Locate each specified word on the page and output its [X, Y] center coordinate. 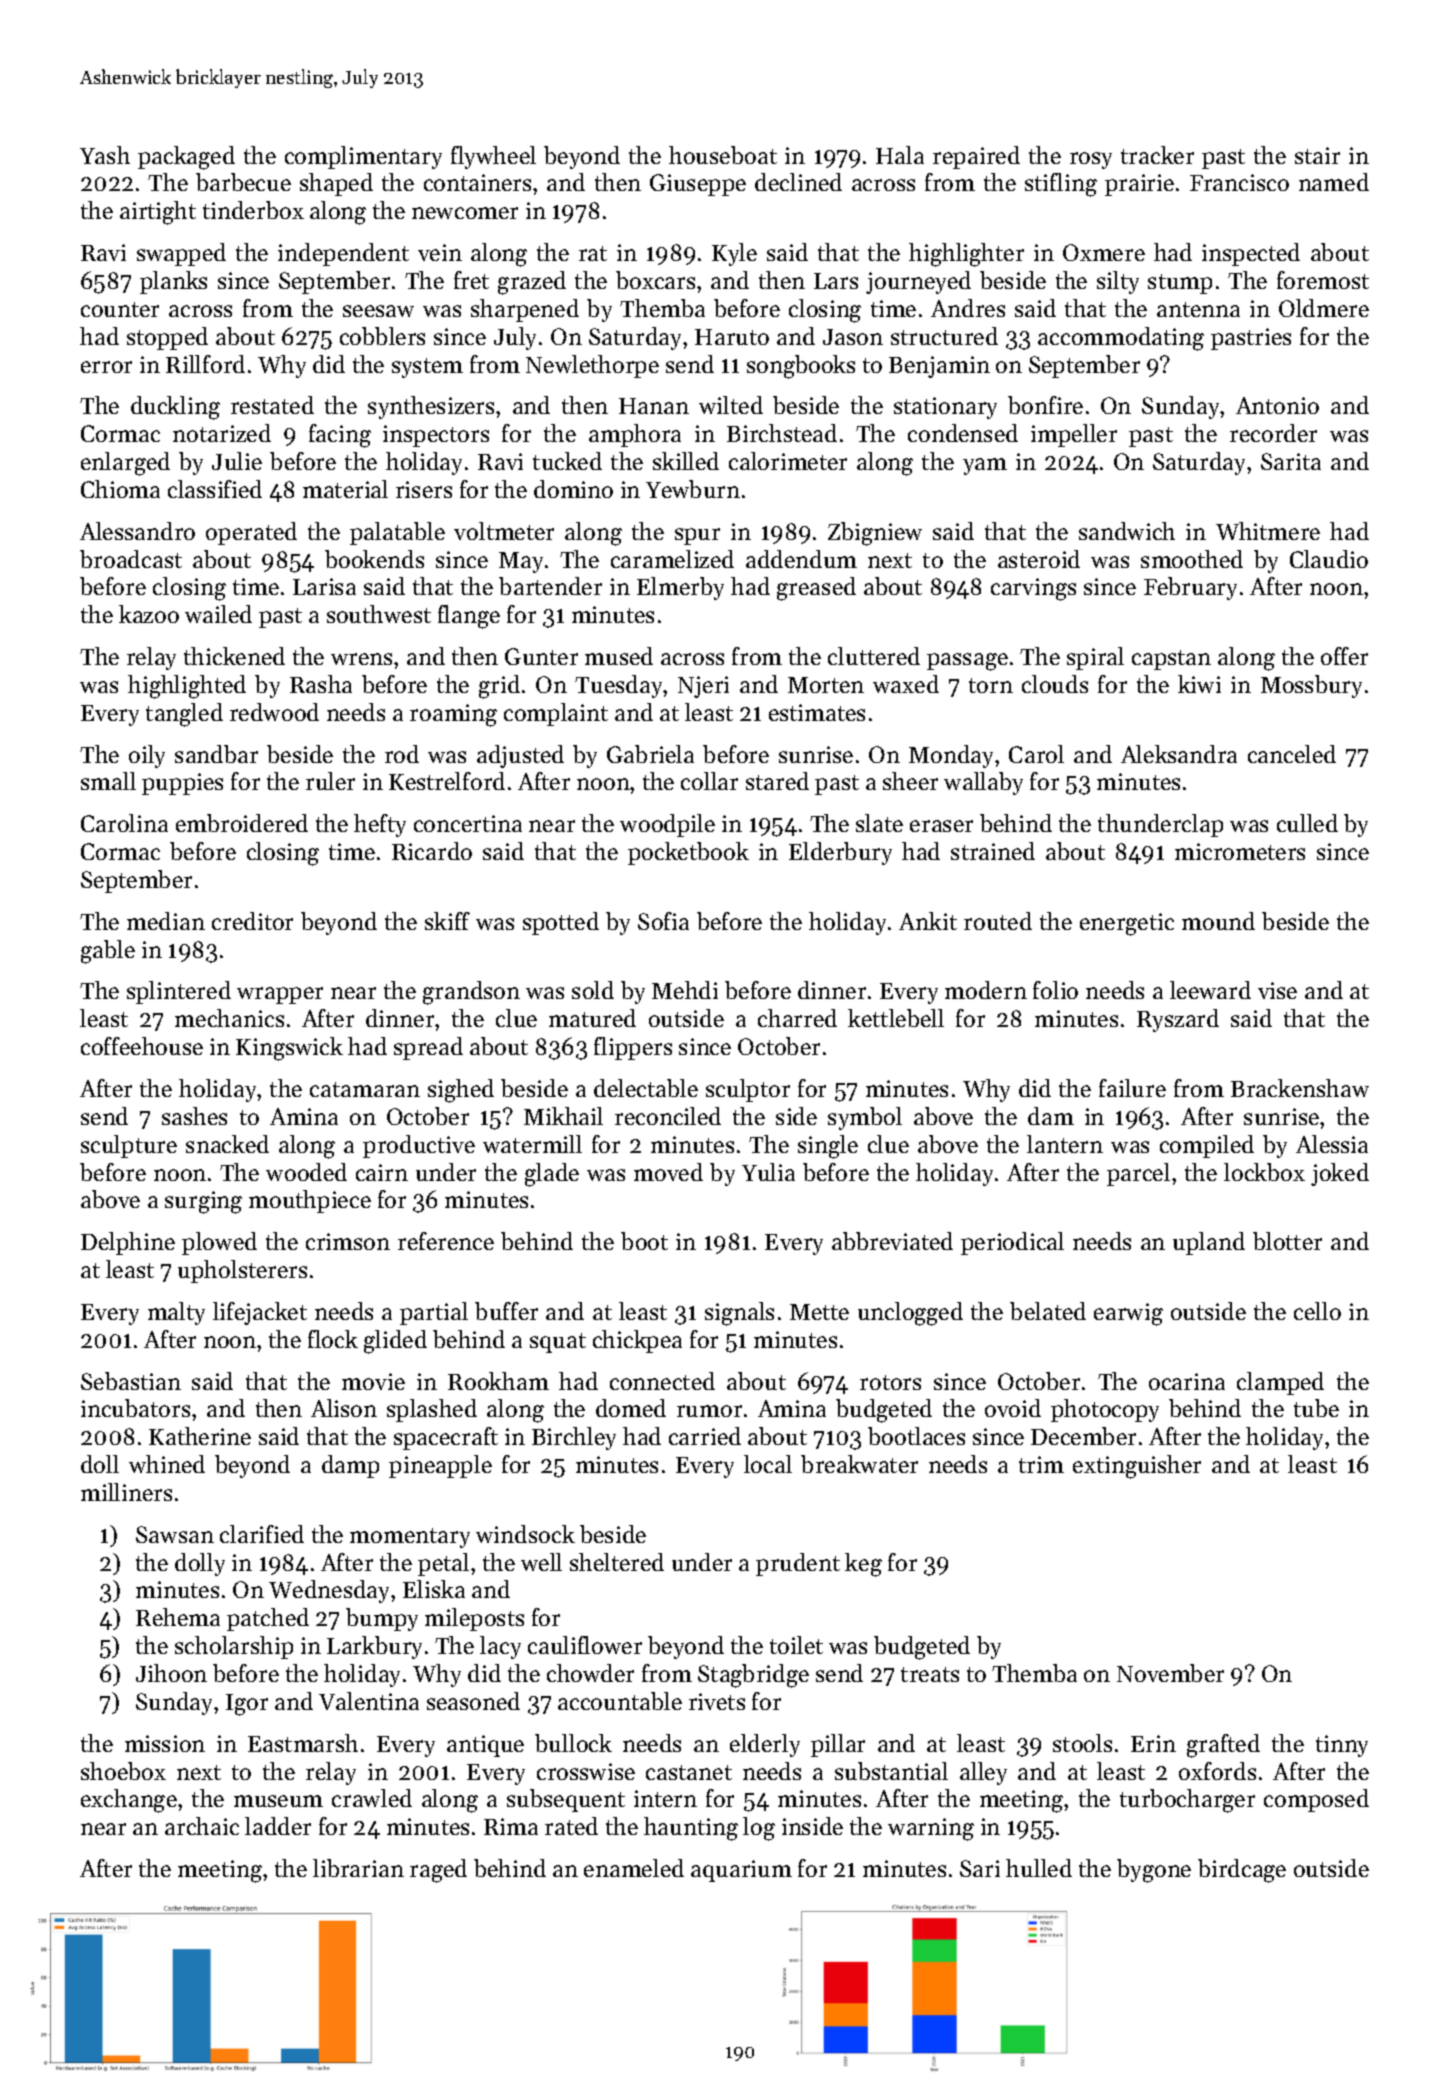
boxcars [655, 280]
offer [1344, 656]
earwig [1128, 1314]
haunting [691, 1829]
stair [1317, 155]
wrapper [280, 995]
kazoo [149, 614]
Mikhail [563, 1116]
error [106, 367]
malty [176, 1313]
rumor [709, 1411]
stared [777, 781]
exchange [129, 1801]
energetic [1127, 924]
